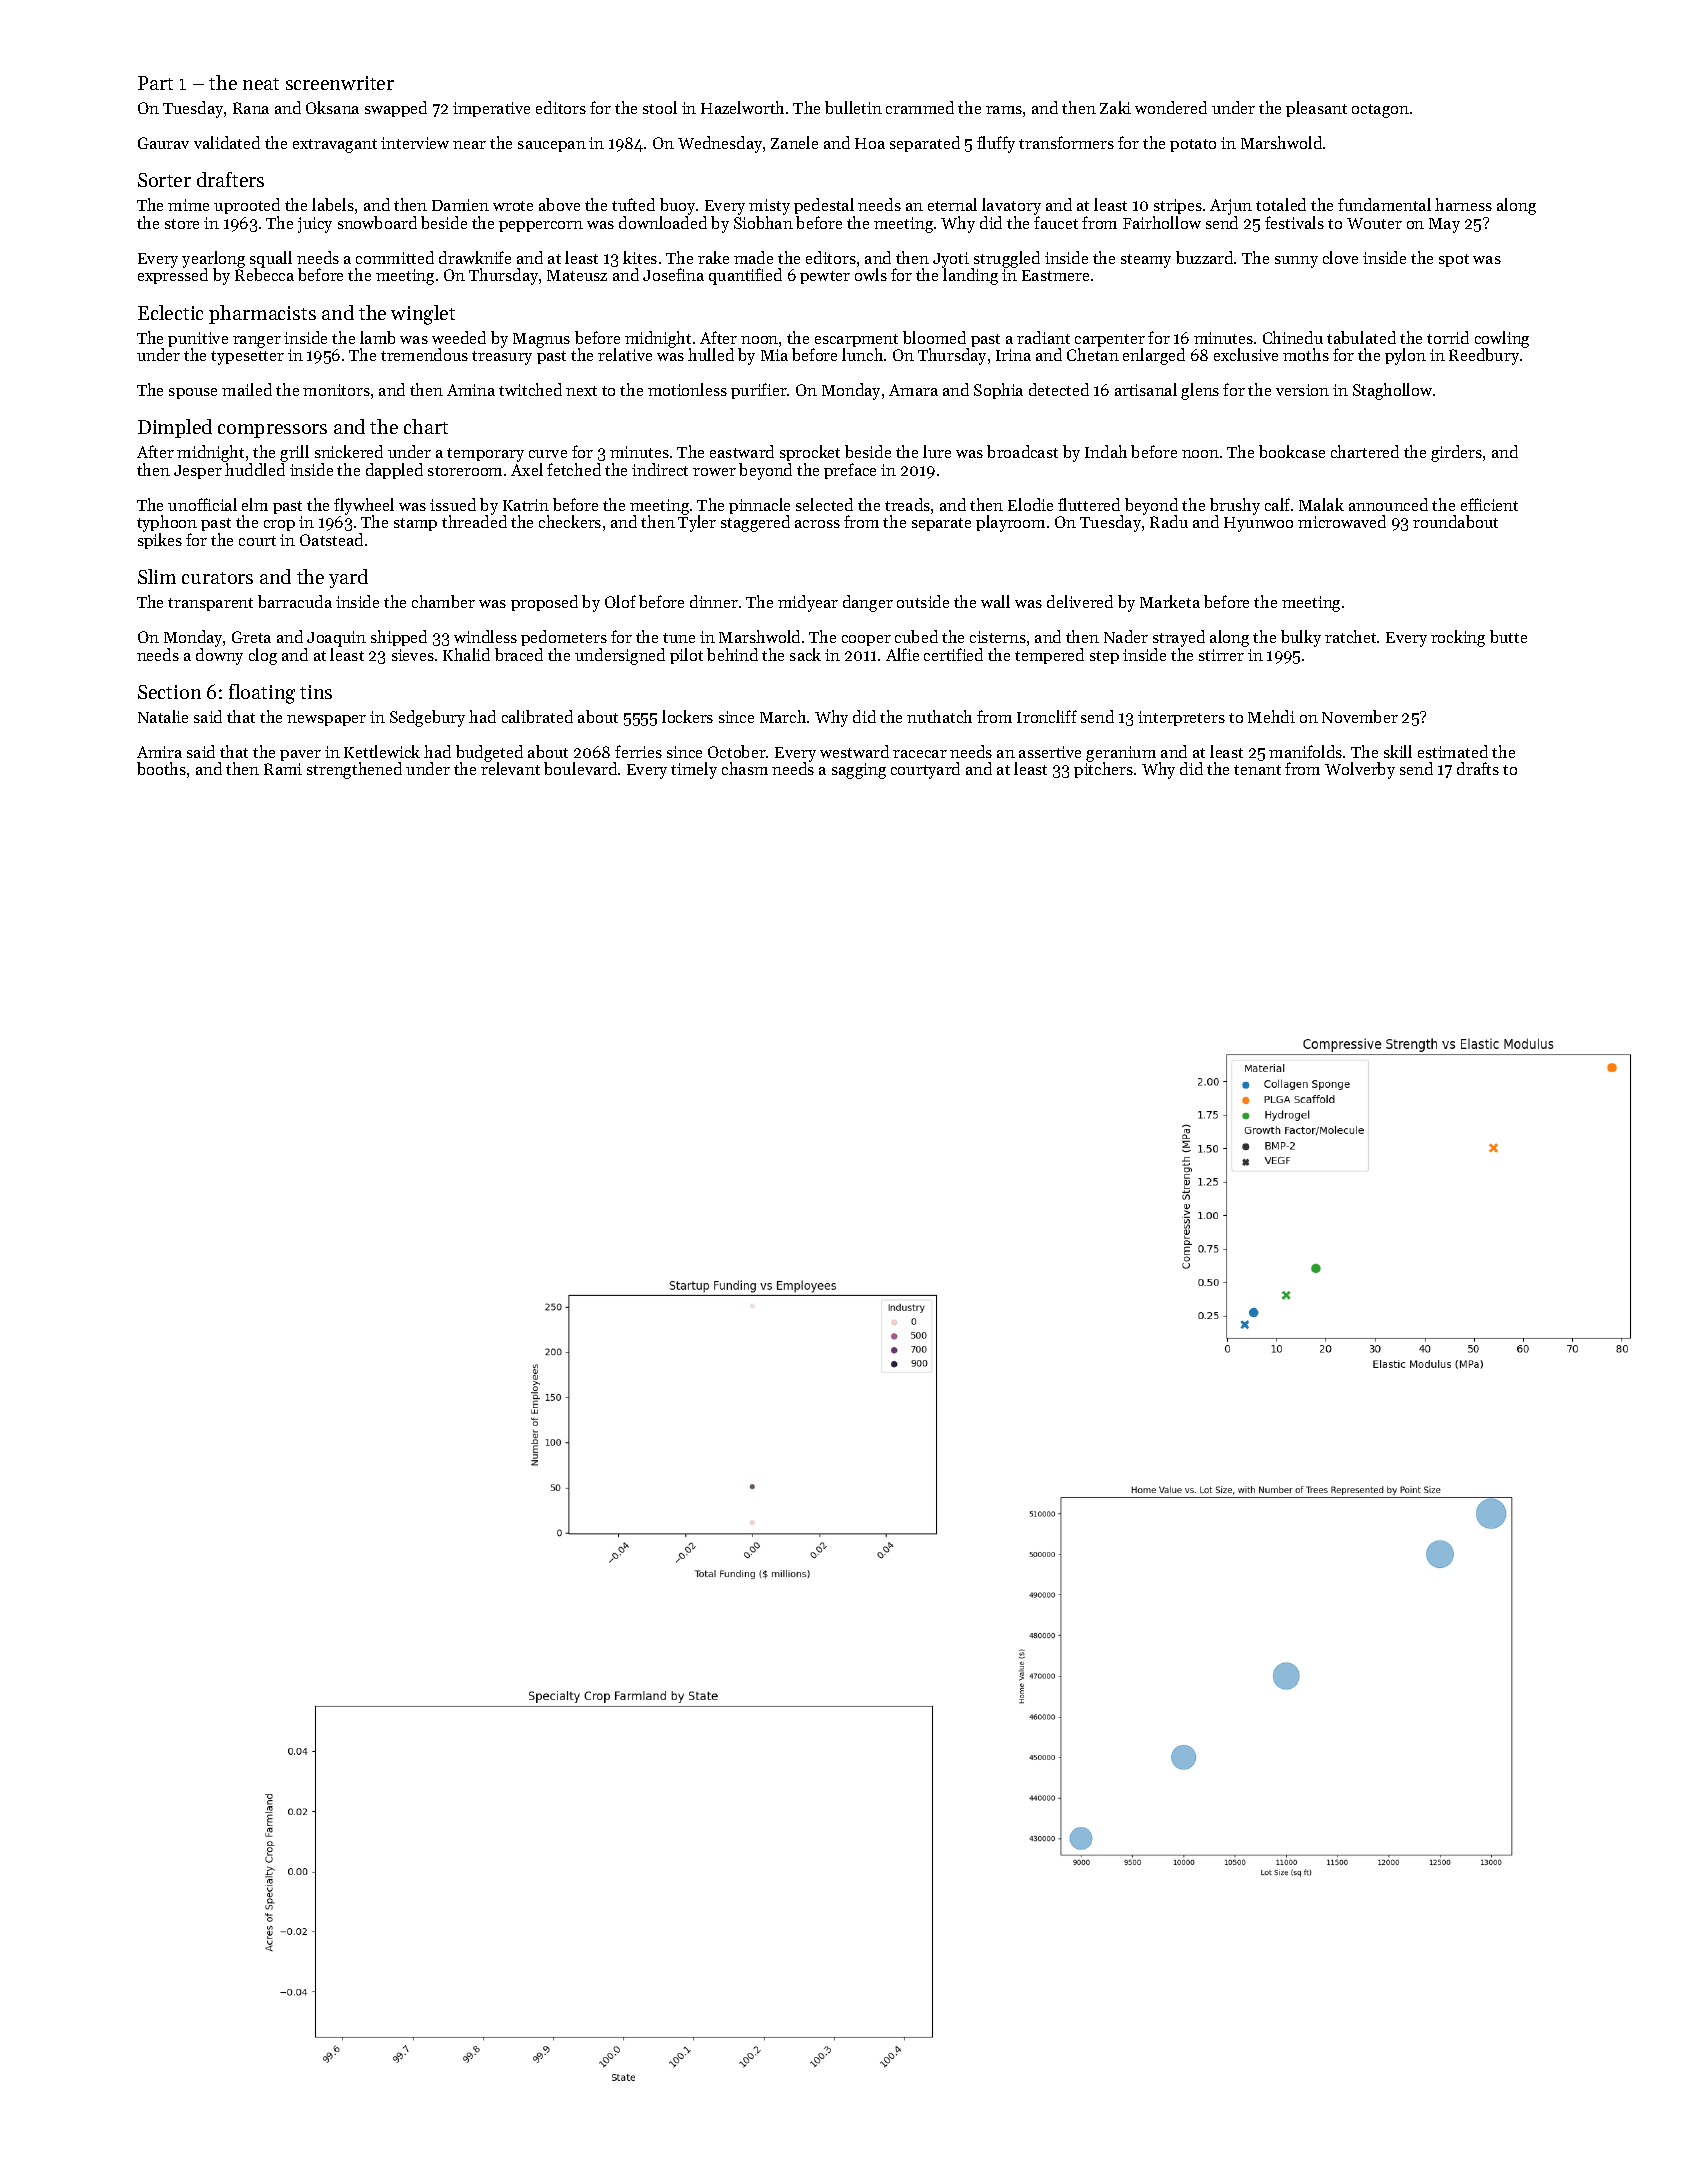 The height and width of the screenshot is (2178, 1683). I want to click on juicy, so click(315, 225).
